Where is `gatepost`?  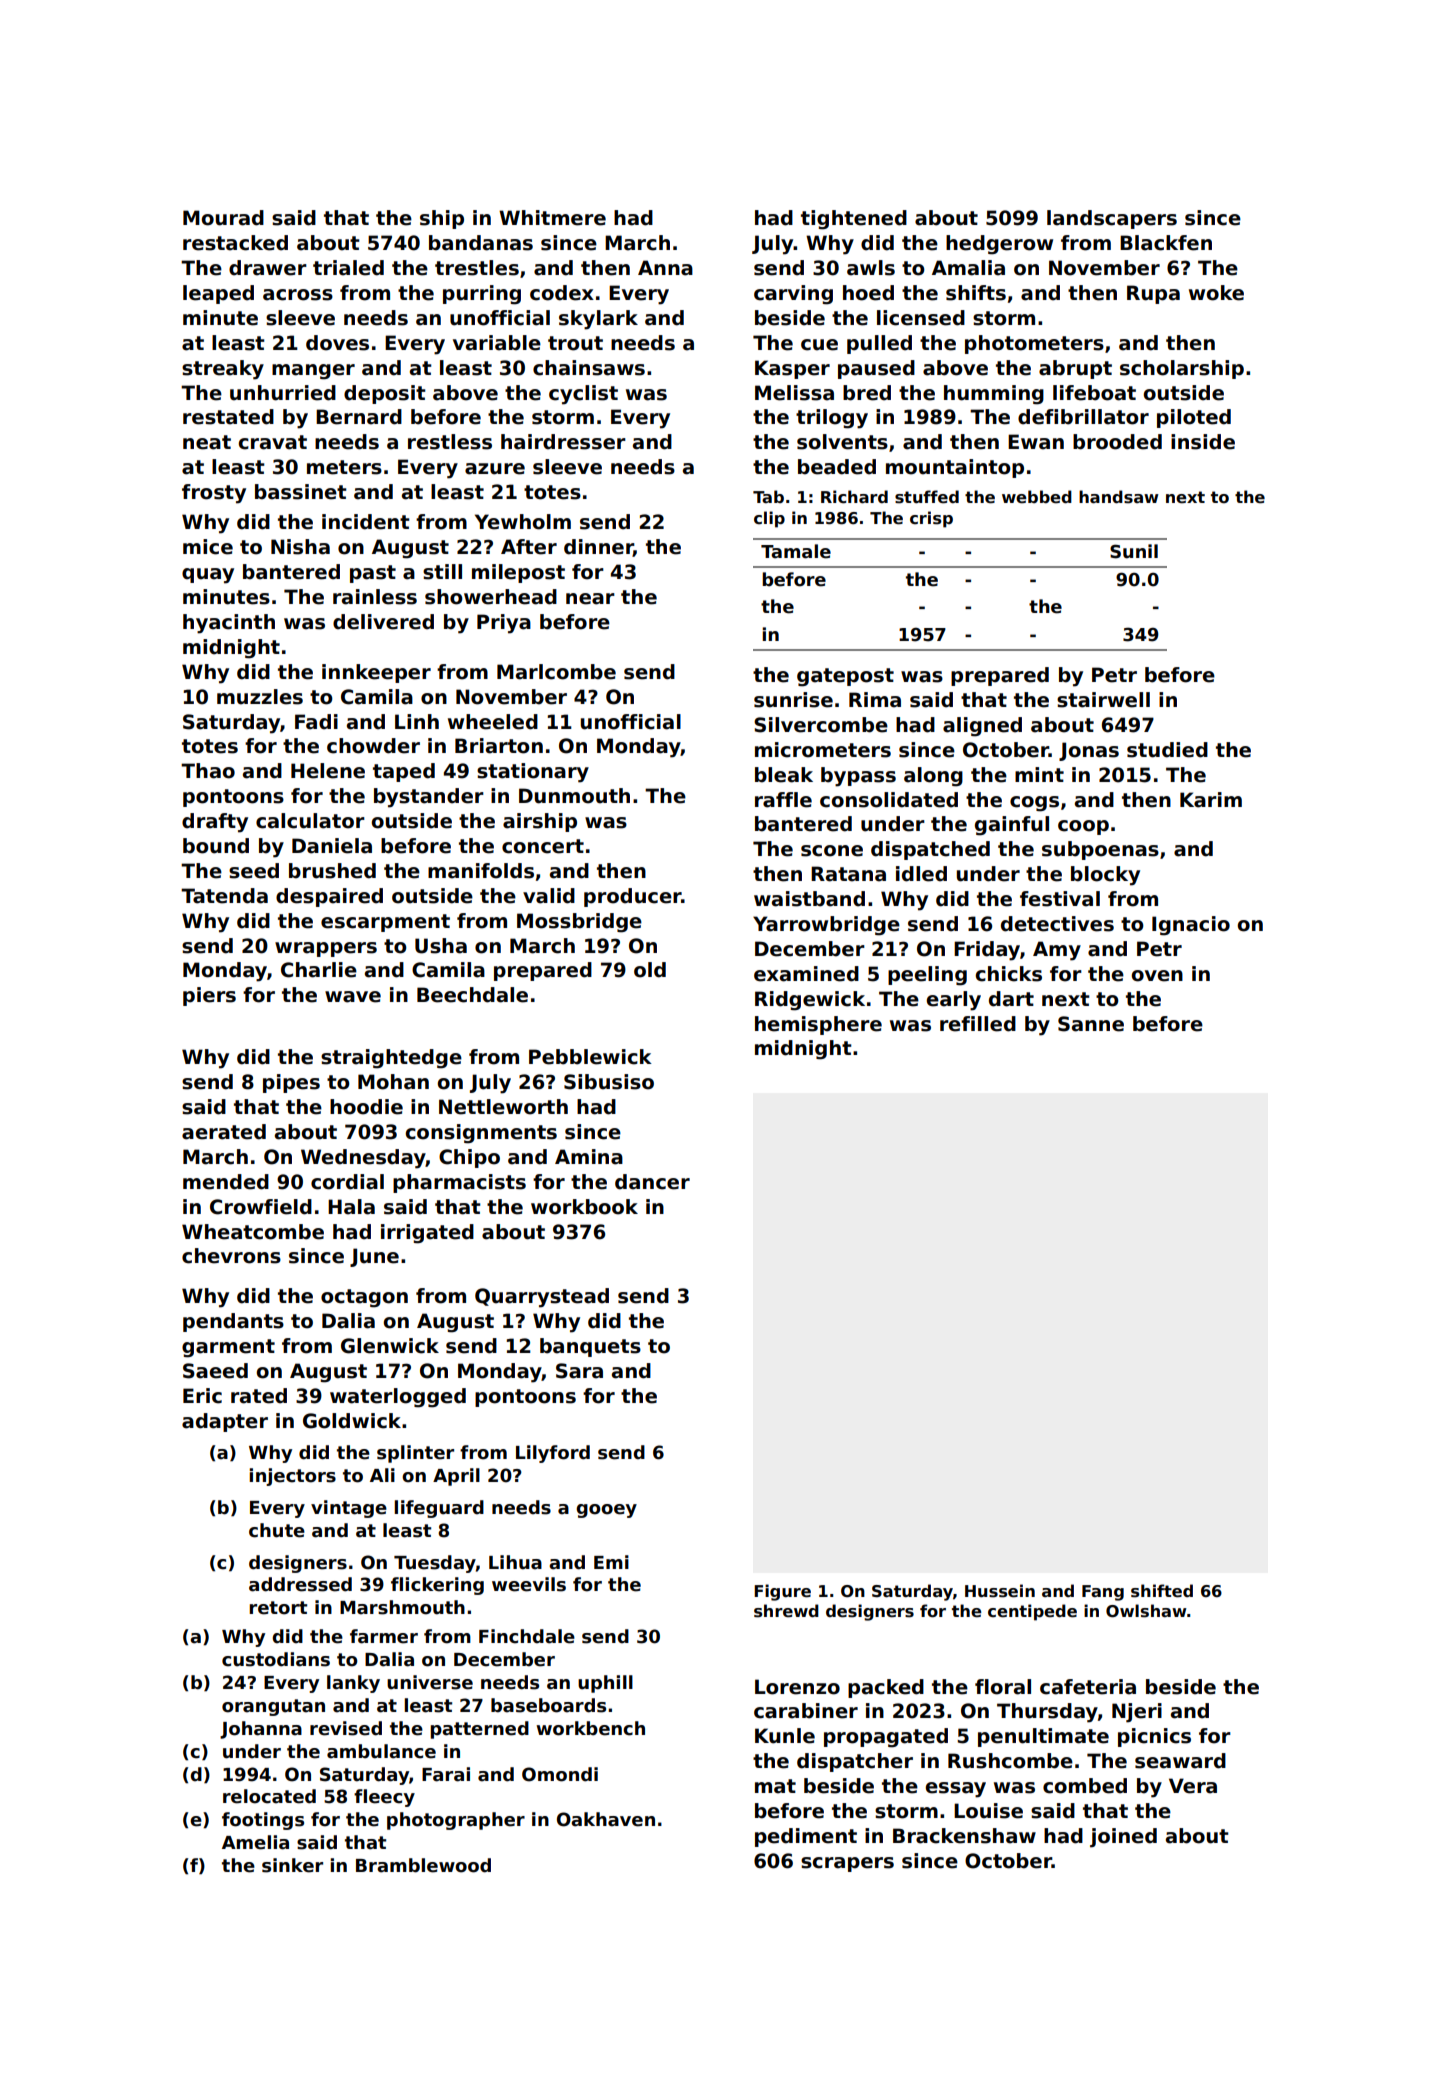
gatepost is located at coordinates (845, 677).
